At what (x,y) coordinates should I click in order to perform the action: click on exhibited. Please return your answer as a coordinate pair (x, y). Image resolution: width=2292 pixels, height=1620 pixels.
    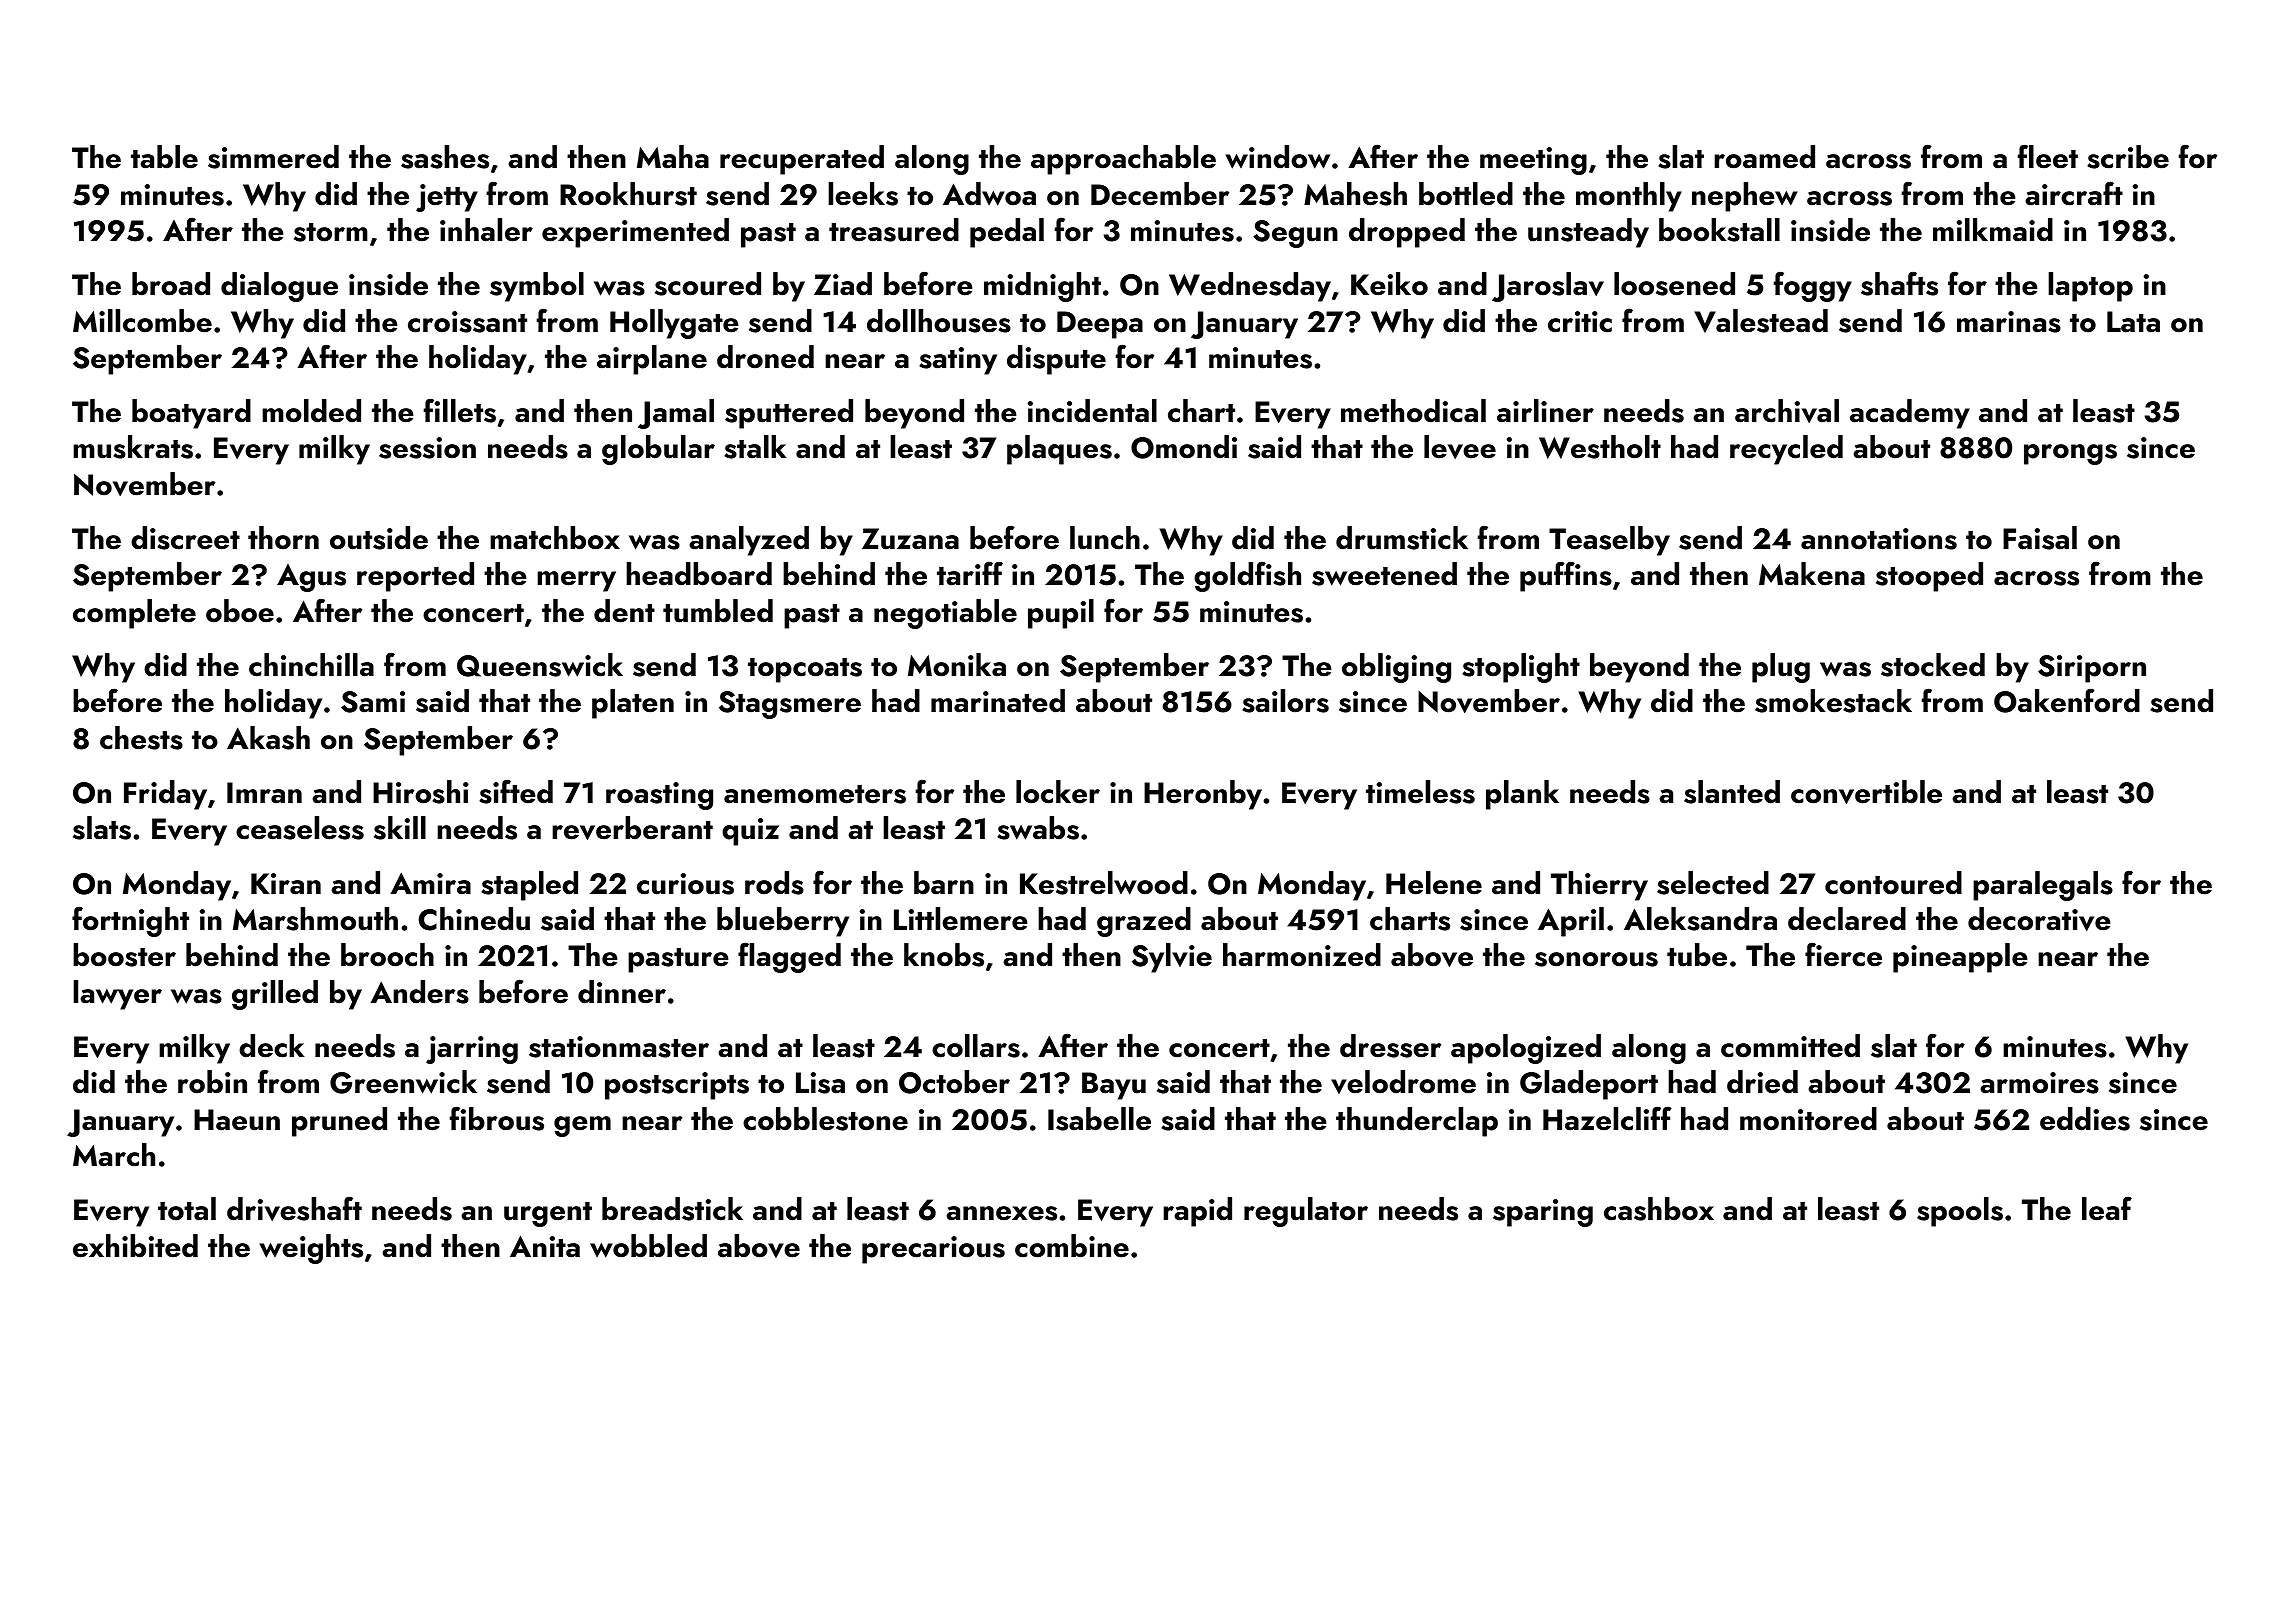
    Looking at the image, I should click on (135, 1246).
